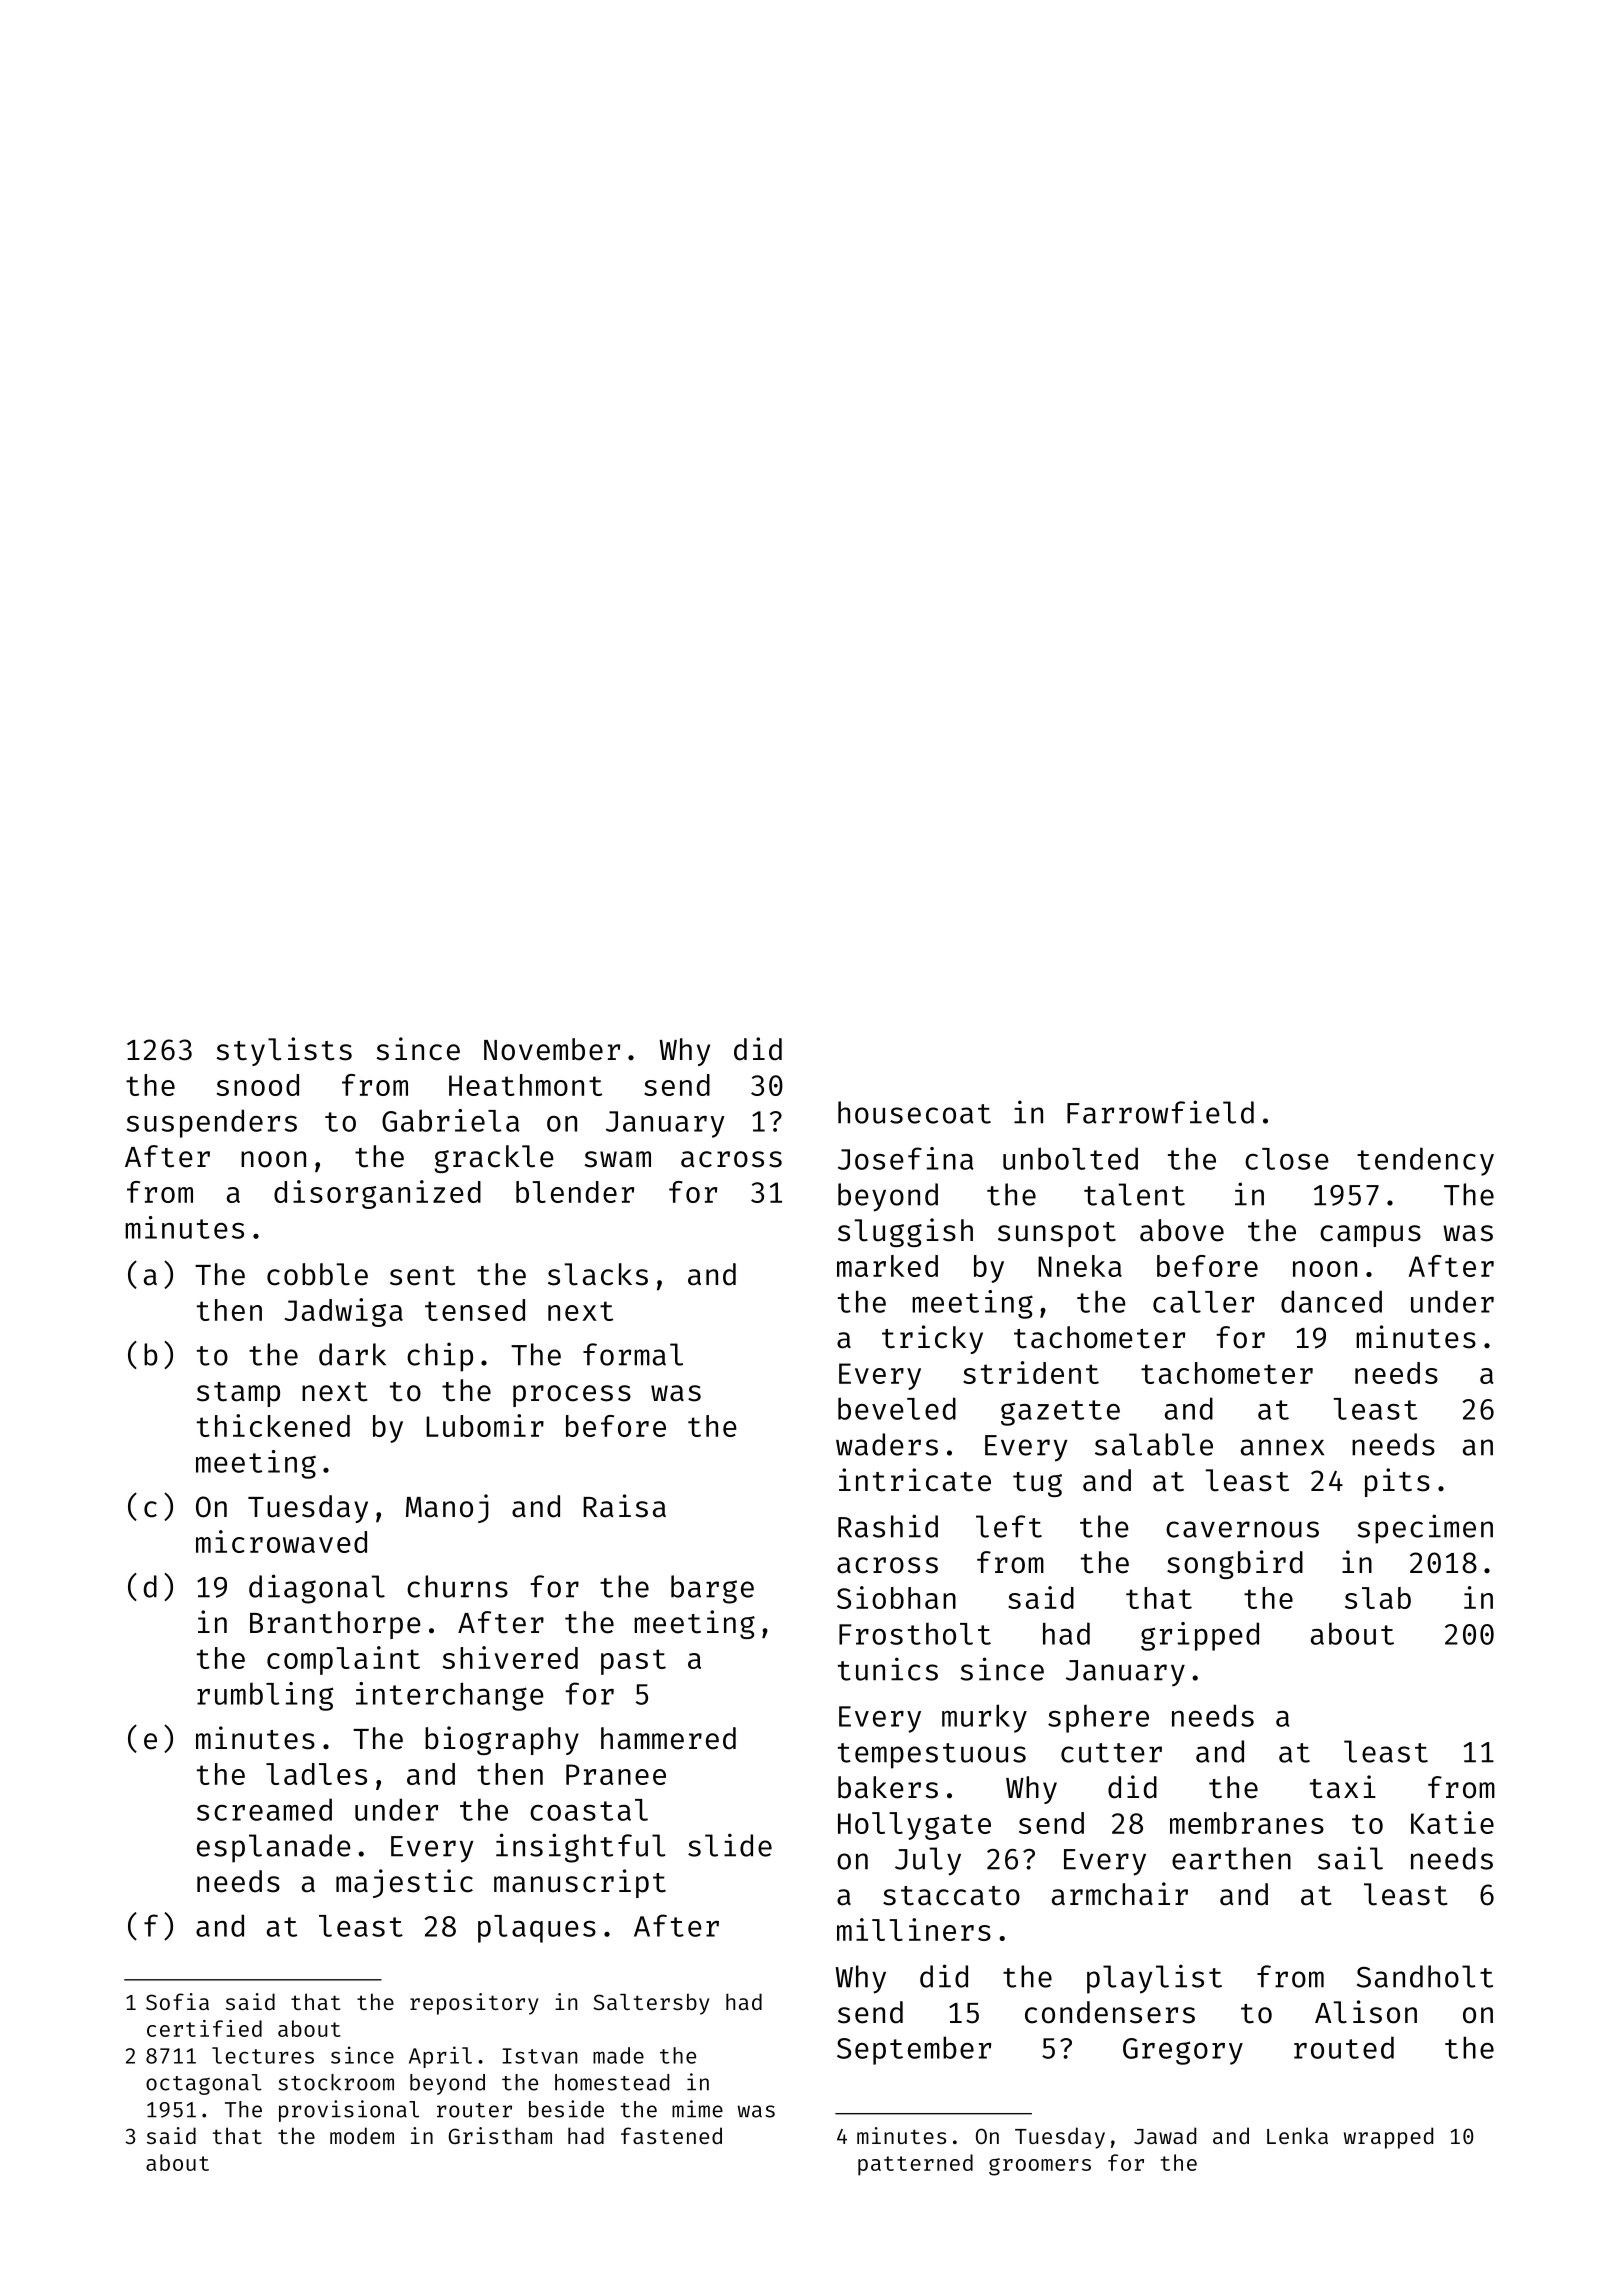  What do you see at coordinates (317, 1274) in the screenshot?
I see `cobble` at bounding box center [317, 1274].
